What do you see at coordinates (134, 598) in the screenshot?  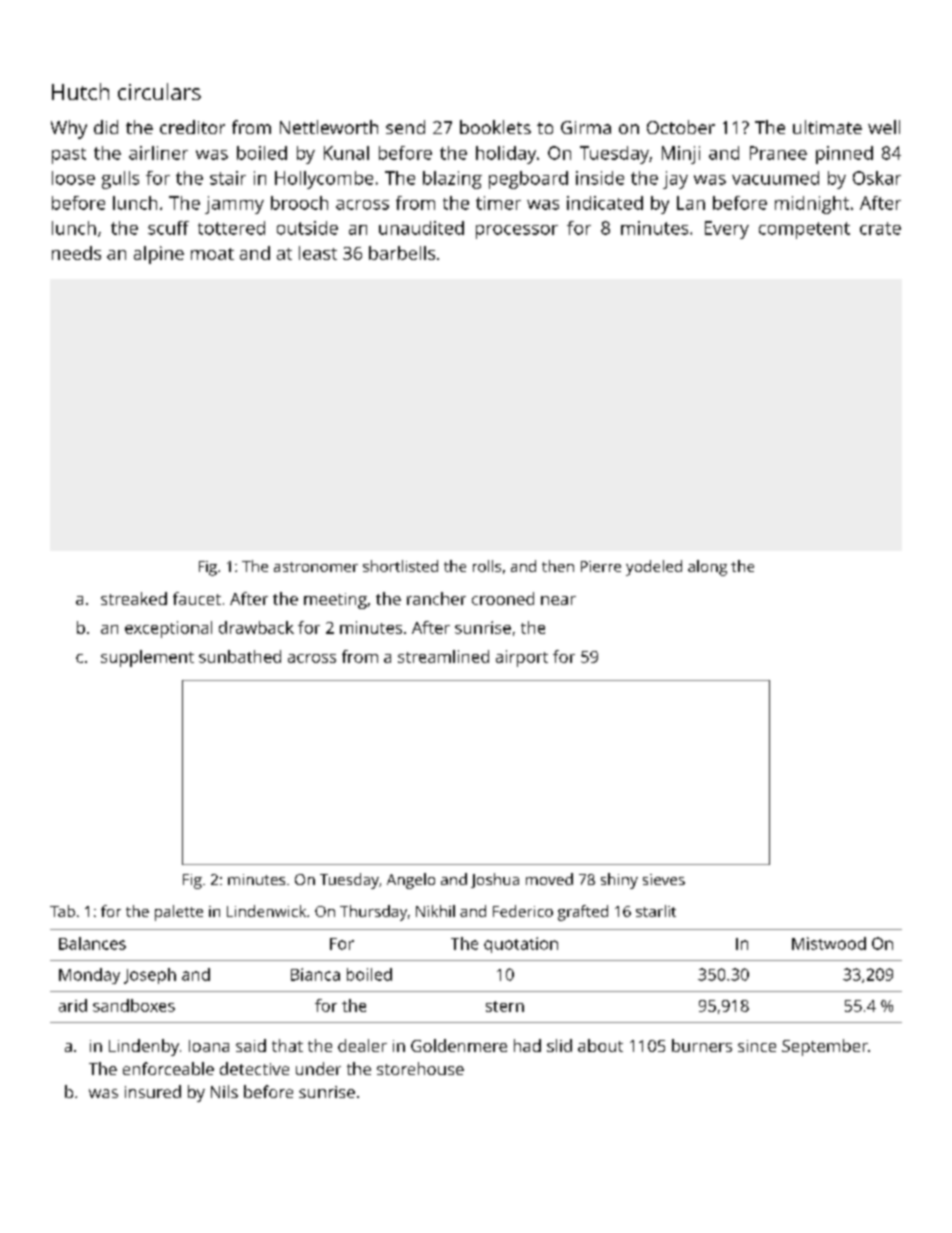 I see `streaked` at bounding box center [134, 598].
